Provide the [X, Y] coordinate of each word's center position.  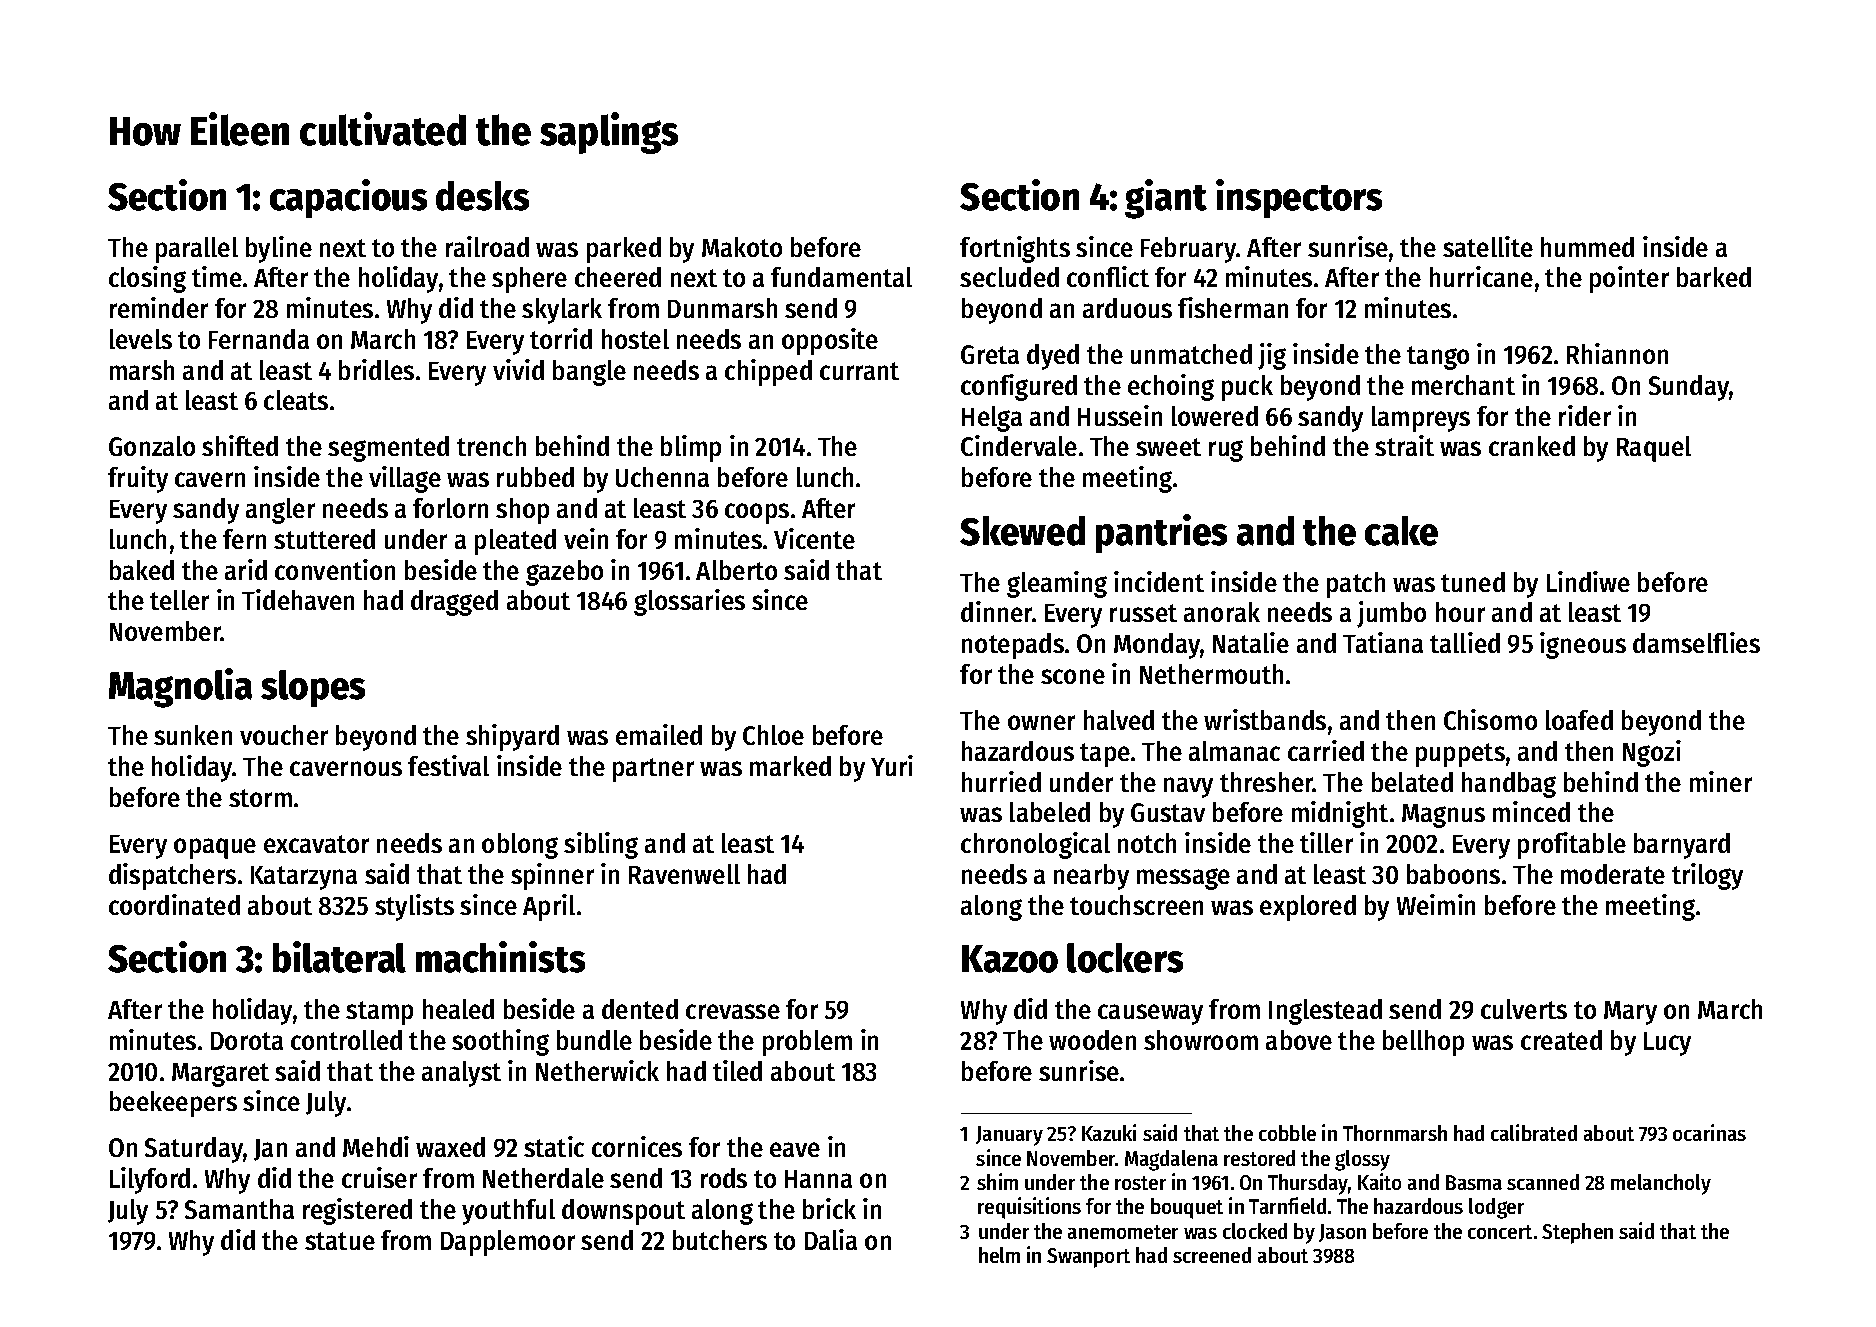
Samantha [239, 1209]
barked [1714, 277]
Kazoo [1010, 959]
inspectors [1299, 198]
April [549, 907]
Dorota [247, 1041]
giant [1166, 199]
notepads [1013, 646]
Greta [990, 354]
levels [141, 339]
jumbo [1391, 614]
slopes [313, 688]
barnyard [1682, 846]
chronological [1035, 845]
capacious [348, 198]
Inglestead [1325, 1012]
